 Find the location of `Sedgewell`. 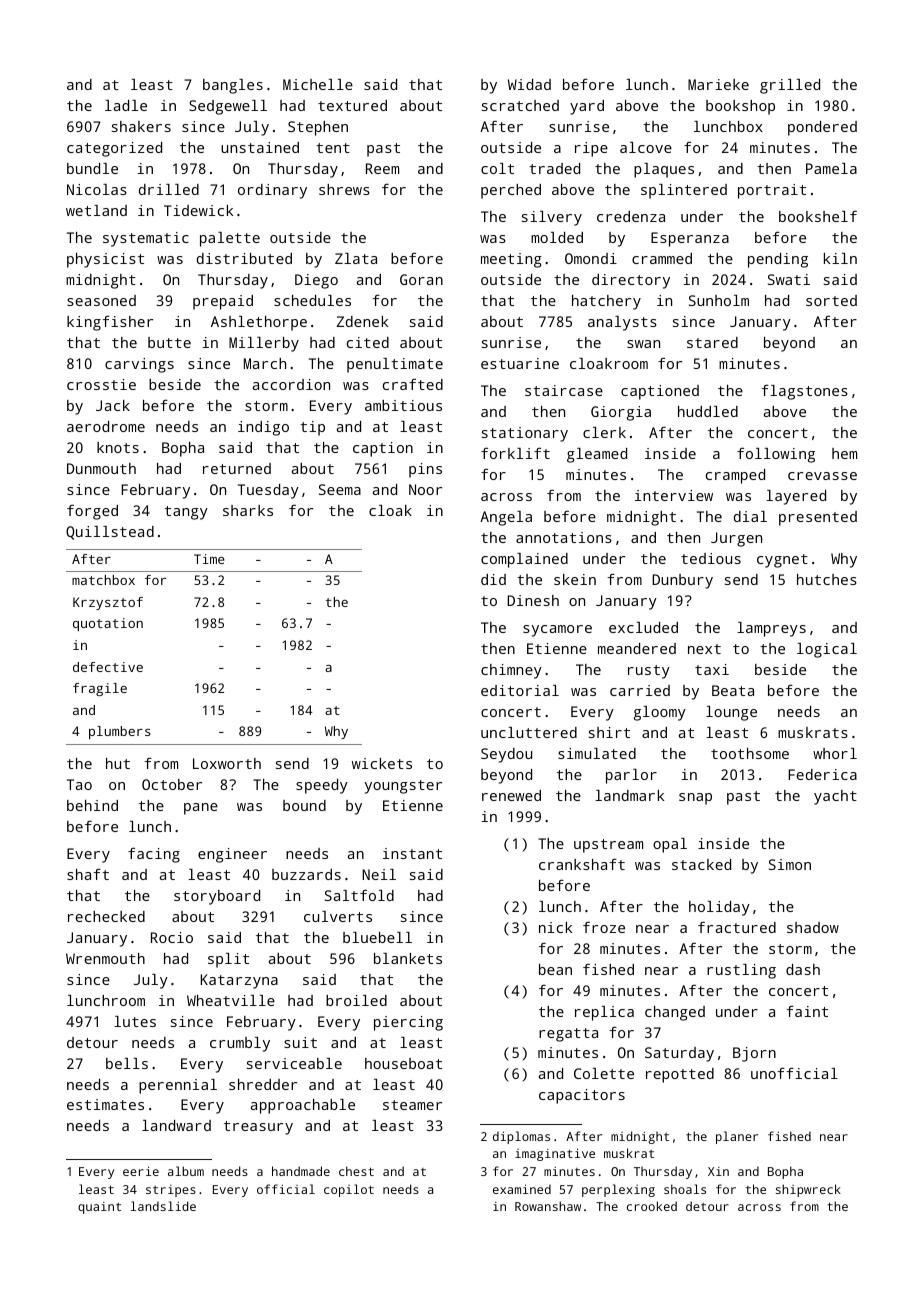

Sedgewell is located at coordinates (228, 107).
